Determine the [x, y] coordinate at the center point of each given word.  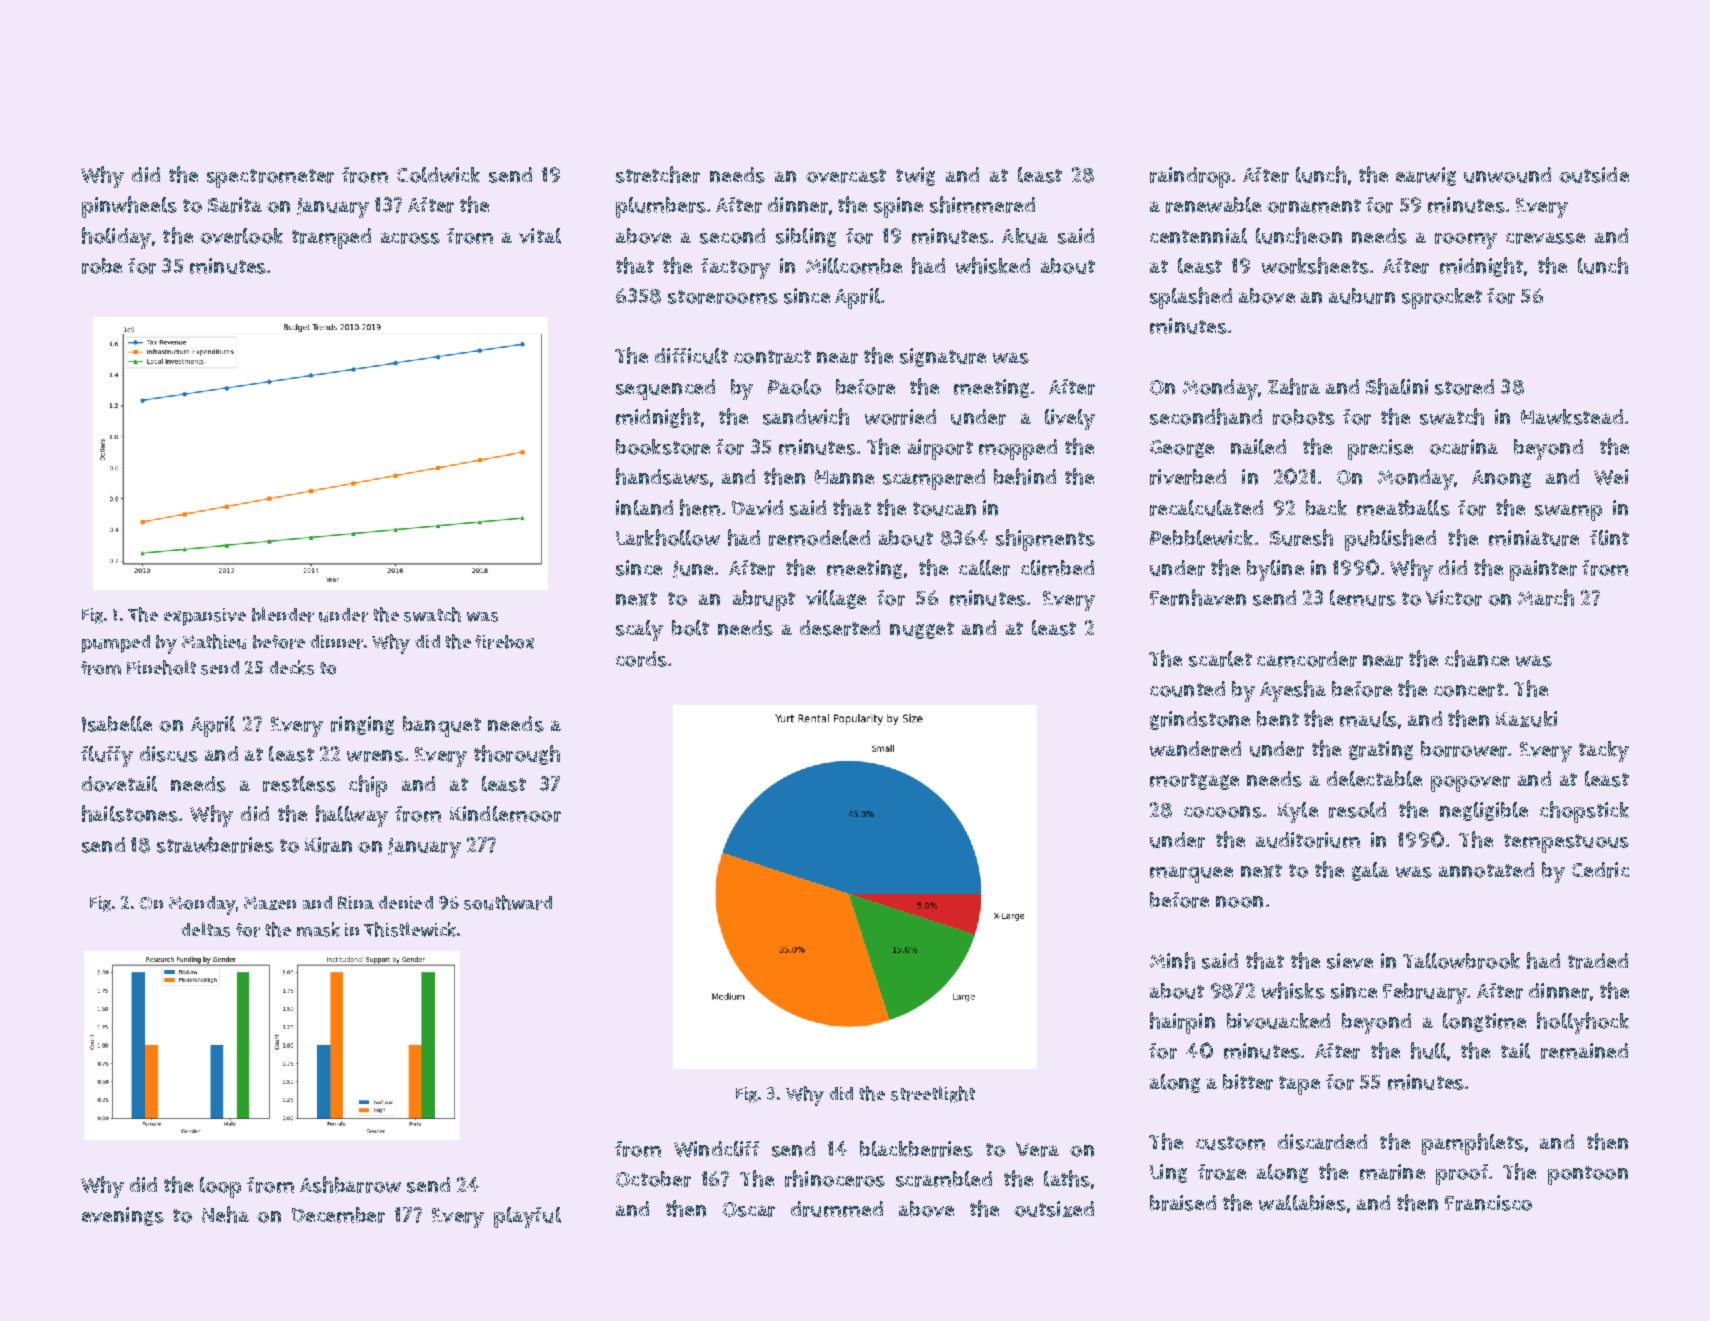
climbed [1057, 568]
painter [1543, 570]
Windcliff [716, 1149]
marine [1392, 1172]
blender [283, 614]
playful [527, 1217]
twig [915, 176]
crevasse [1545, 238]
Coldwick [438, 175]
